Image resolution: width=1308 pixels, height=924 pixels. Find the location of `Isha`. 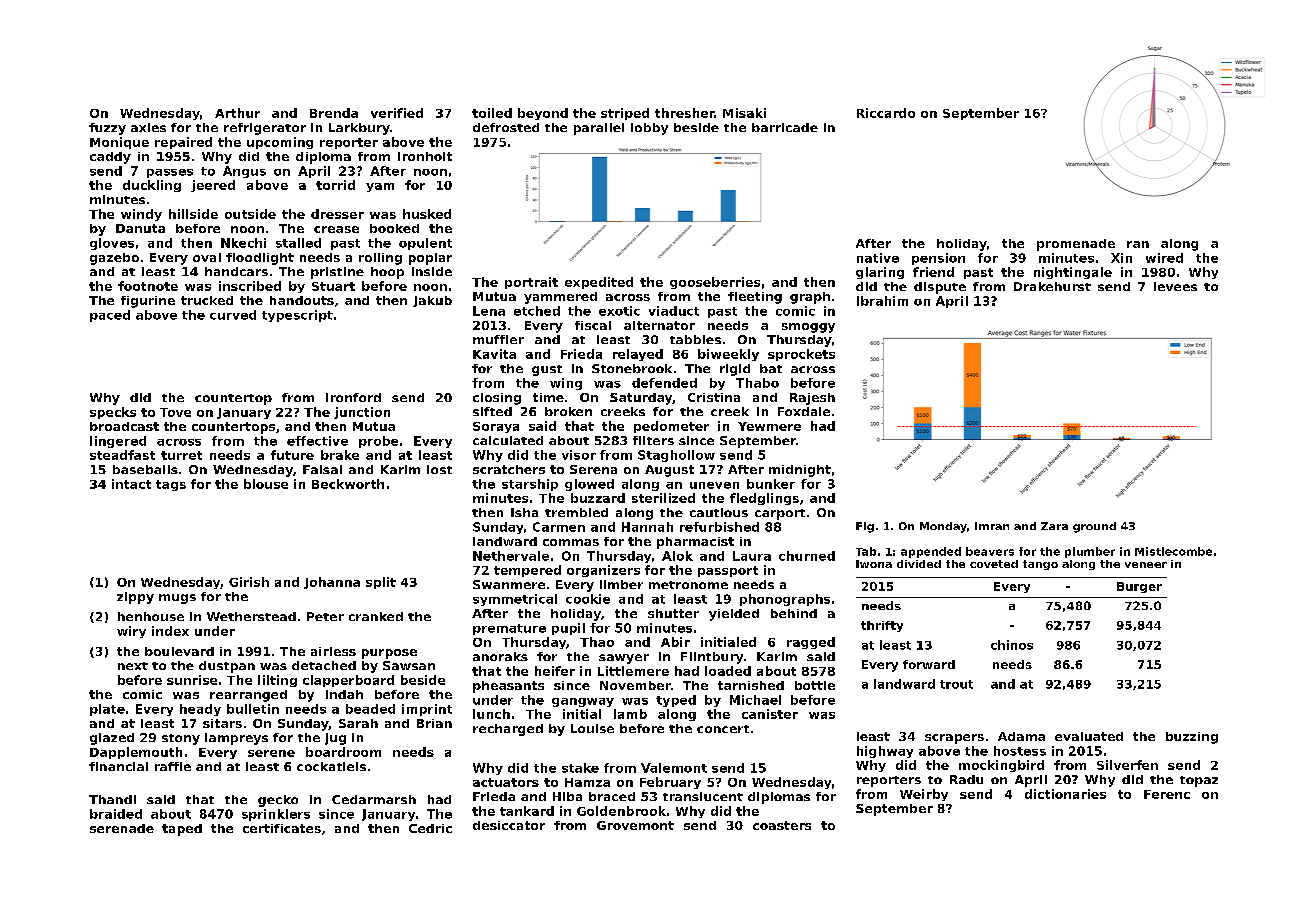

Isha is located at coordinates (524, 512).
